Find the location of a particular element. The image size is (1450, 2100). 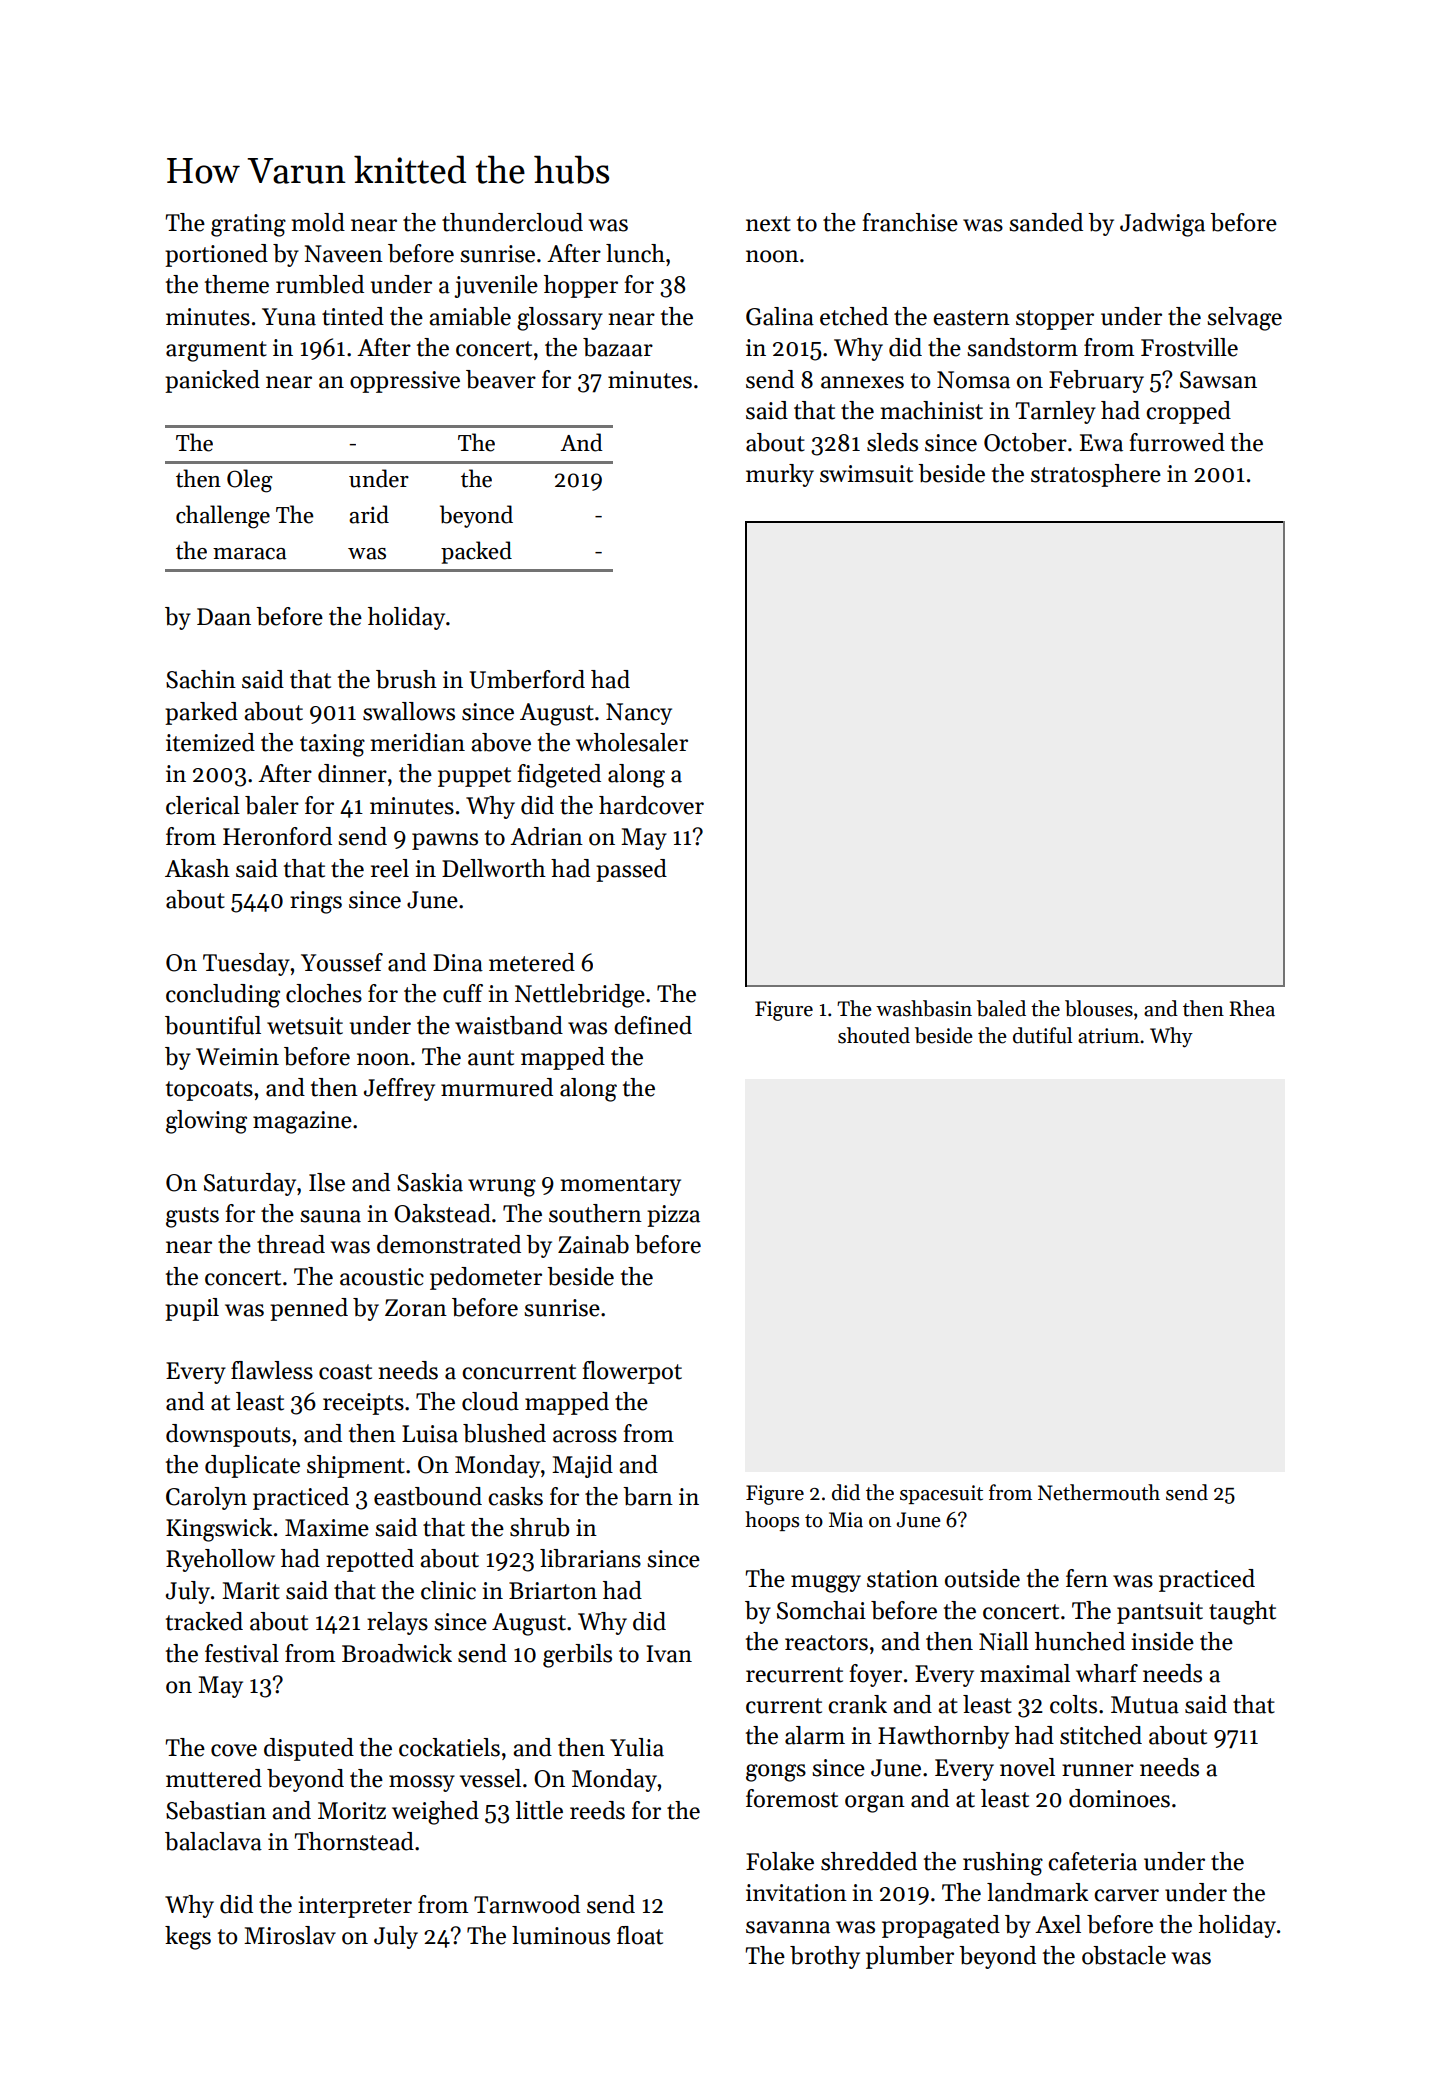

hoops is located at coordinates (772, 1521).
